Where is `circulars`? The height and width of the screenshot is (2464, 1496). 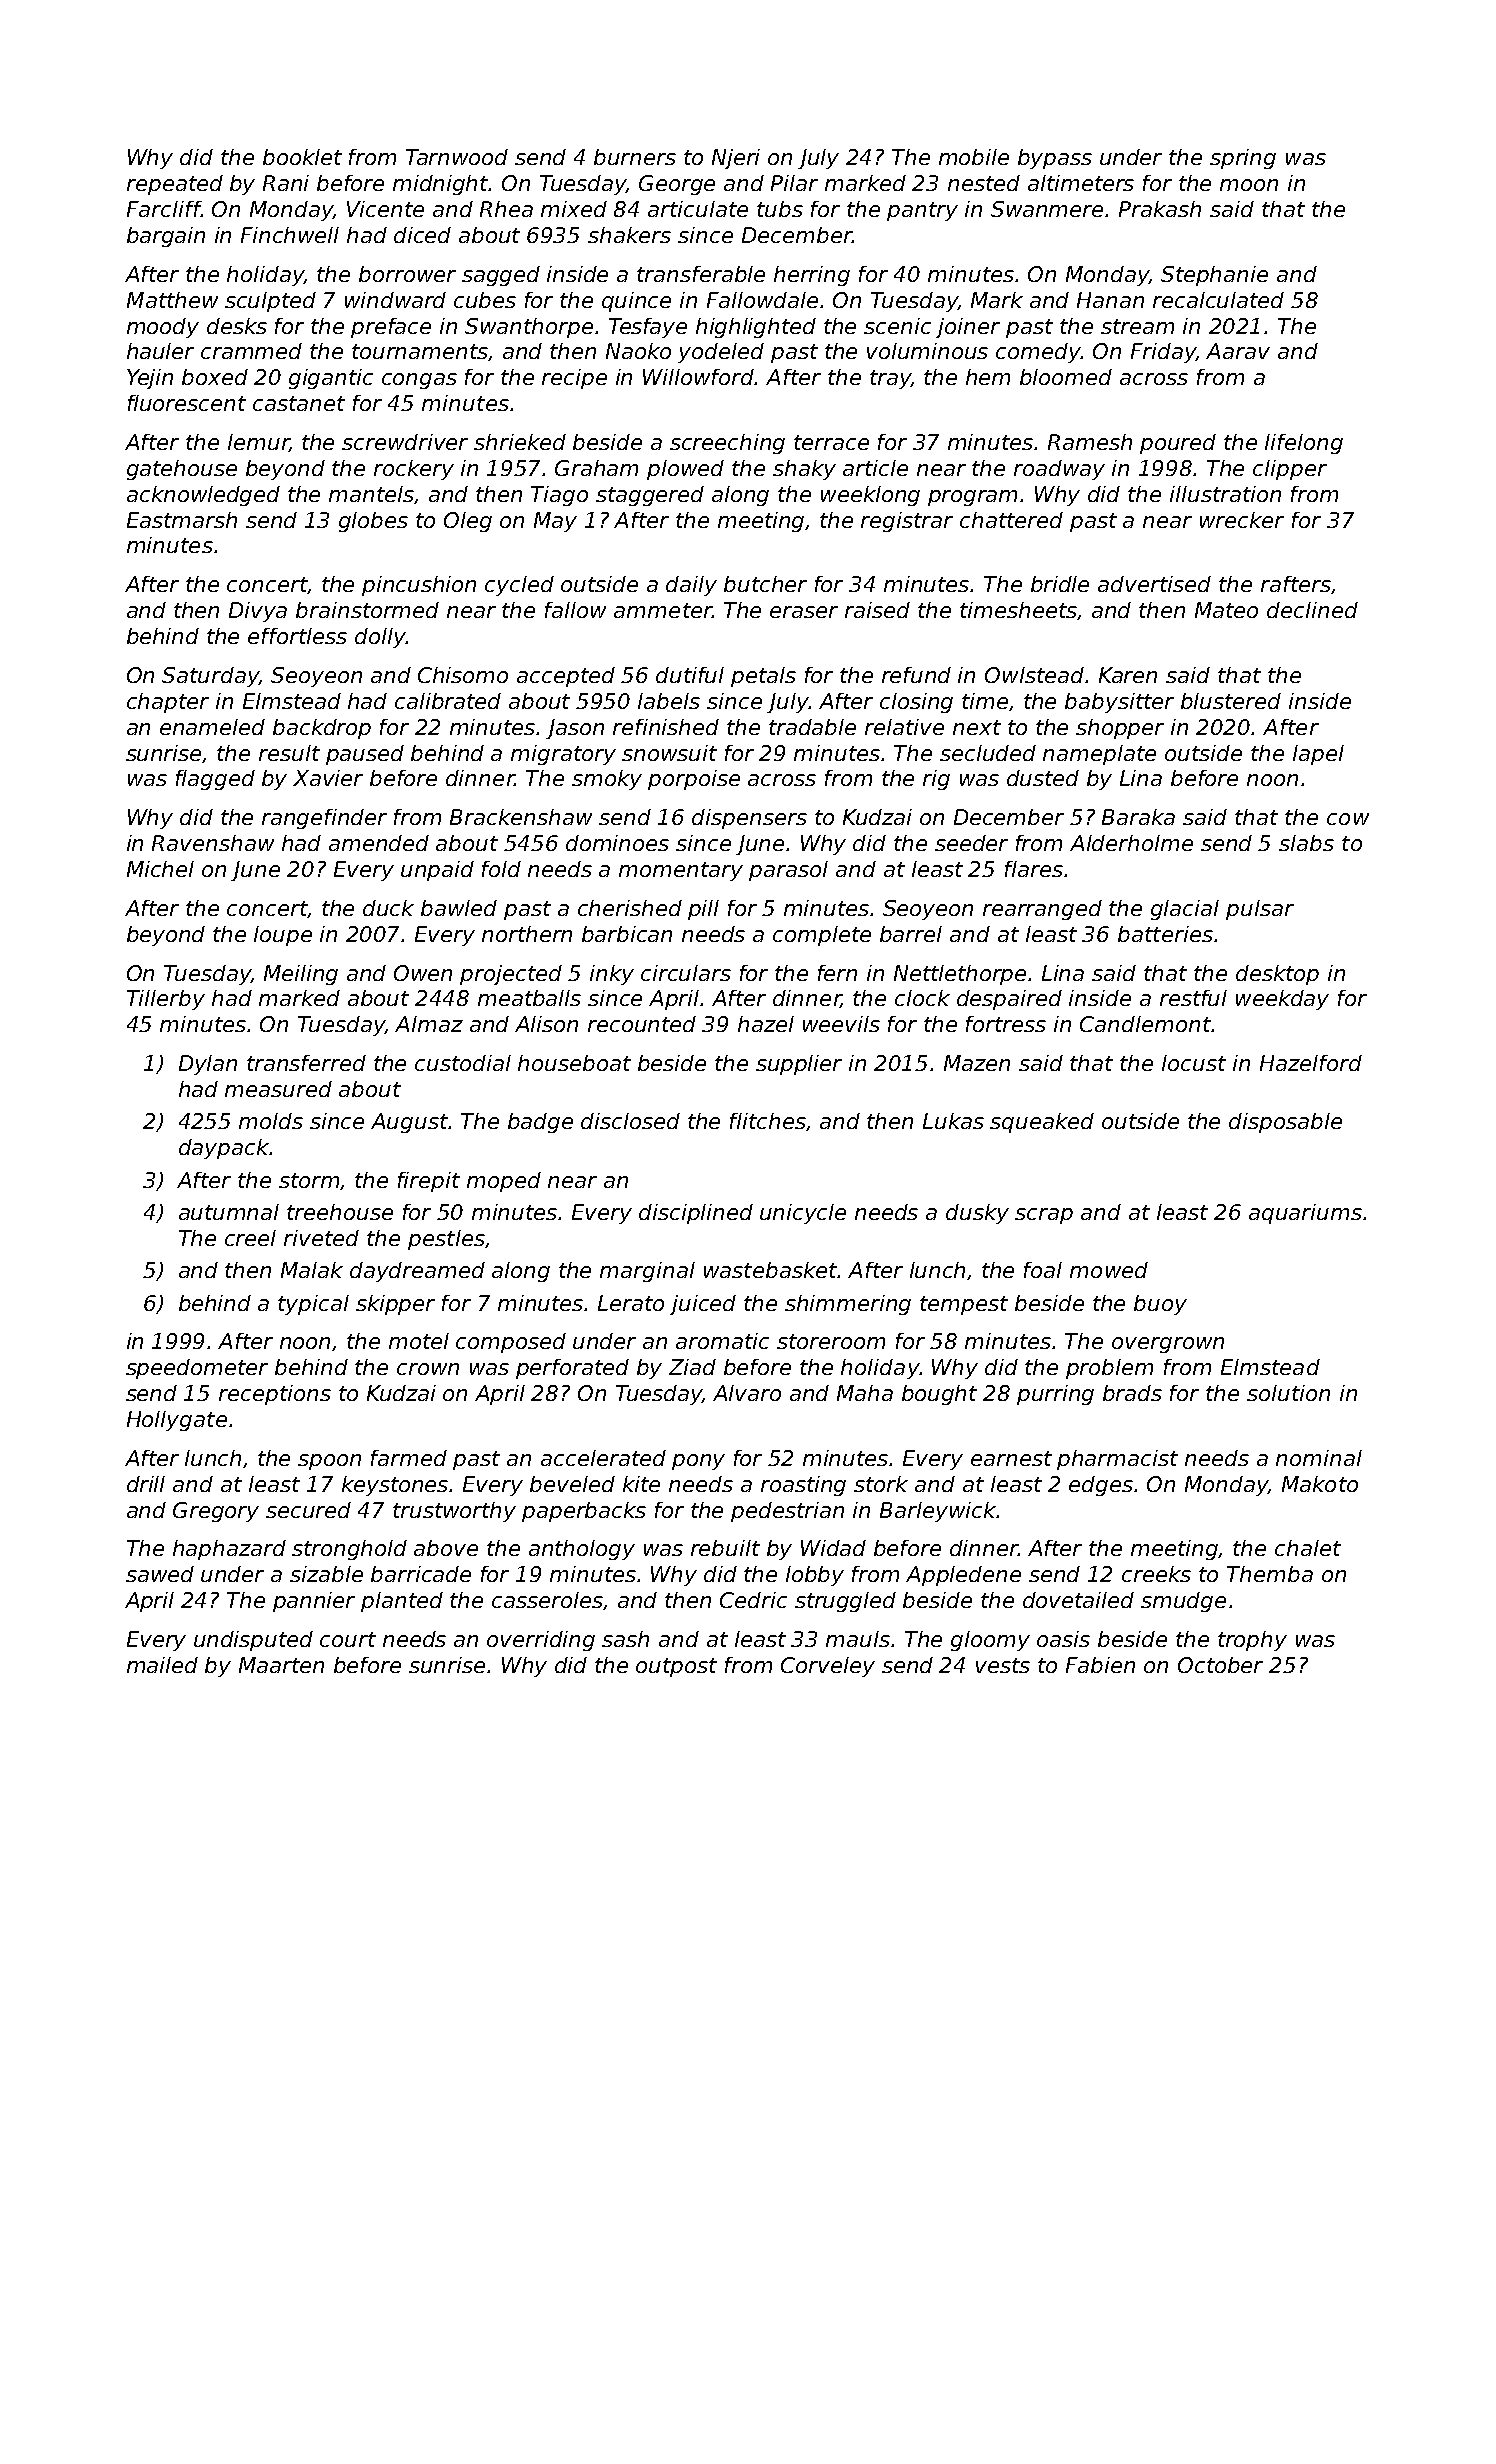 circulars is located at coordinates (686, 973).
